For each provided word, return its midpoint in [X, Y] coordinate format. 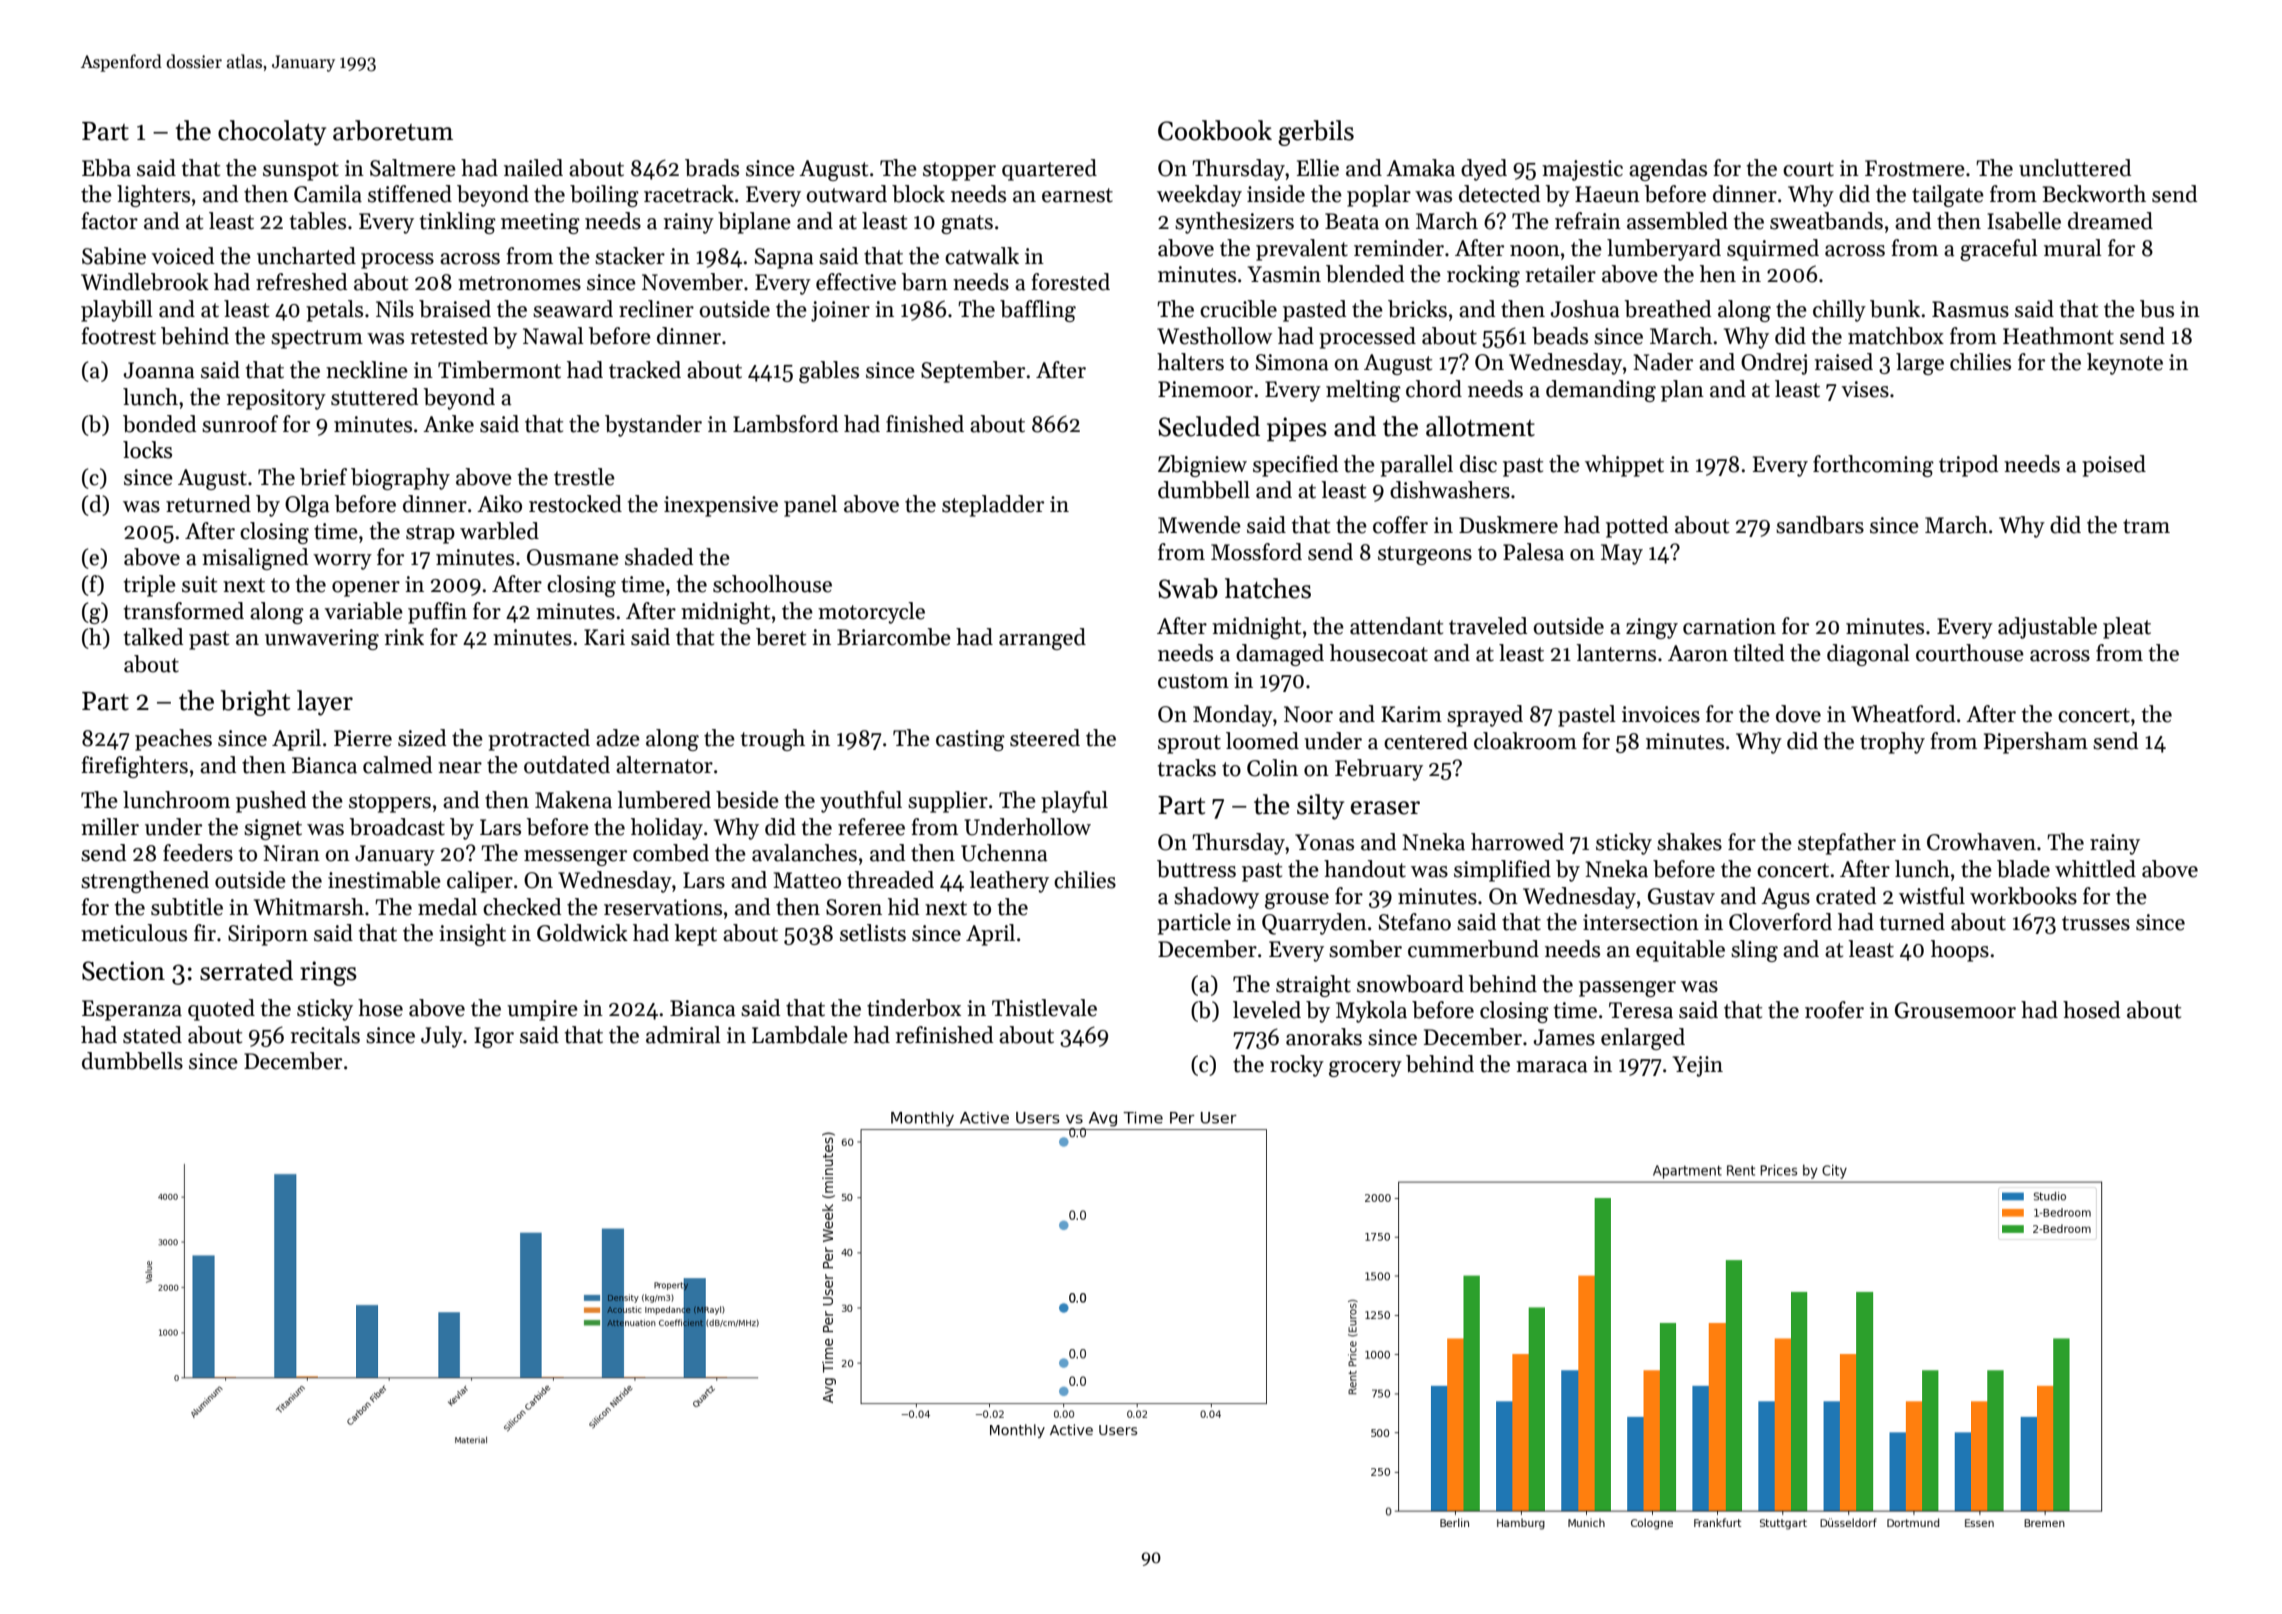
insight [472, 935]
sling [1754, 951]
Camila [328, 194]
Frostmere [1915, 168]
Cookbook [1215, 130]
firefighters [134, 767]
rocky [1297, 1066]
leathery [1009, 882]
